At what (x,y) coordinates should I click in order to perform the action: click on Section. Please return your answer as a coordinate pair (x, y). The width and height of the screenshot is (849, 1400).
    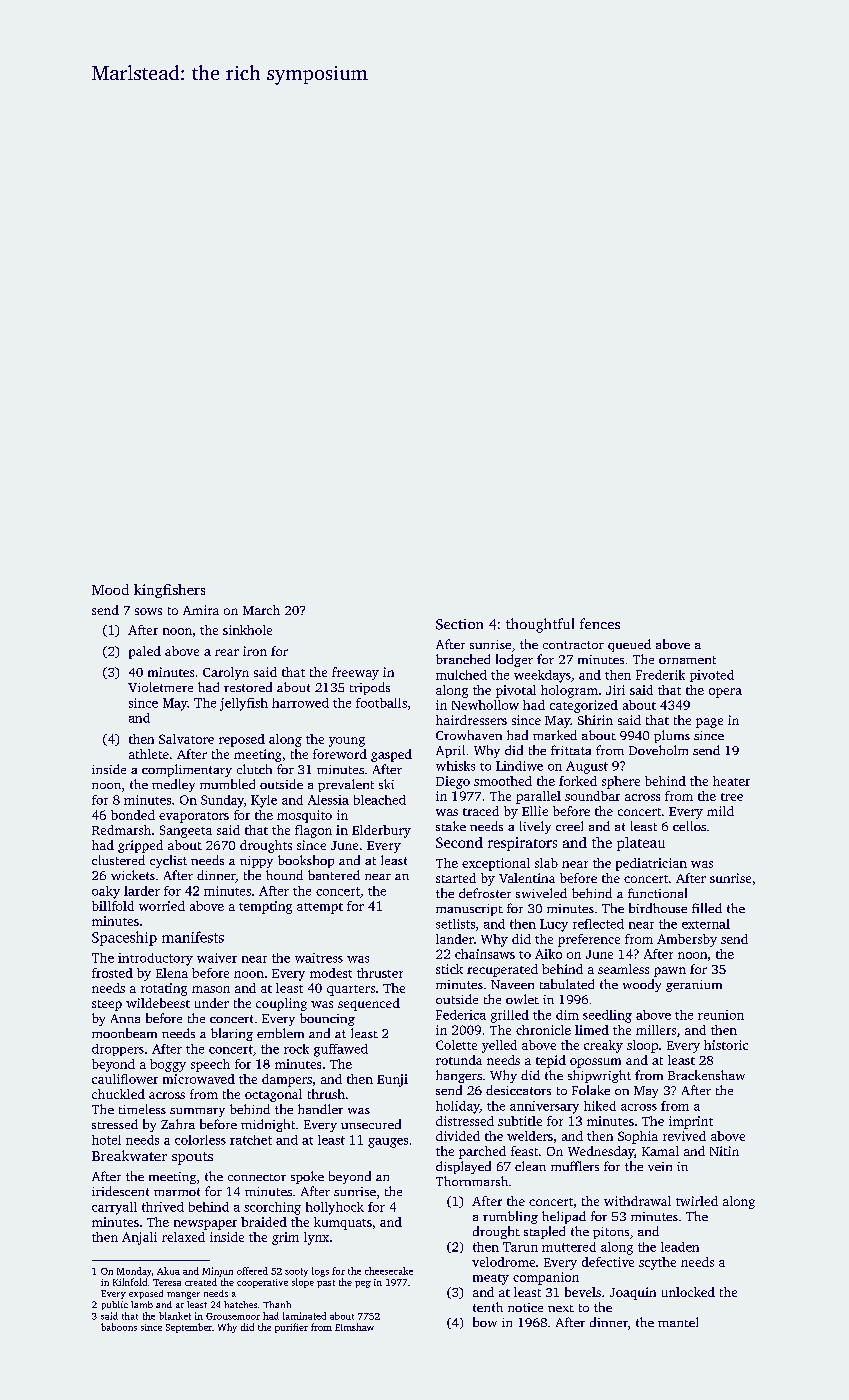
    Looking at the image, I should click on (459, 624).
